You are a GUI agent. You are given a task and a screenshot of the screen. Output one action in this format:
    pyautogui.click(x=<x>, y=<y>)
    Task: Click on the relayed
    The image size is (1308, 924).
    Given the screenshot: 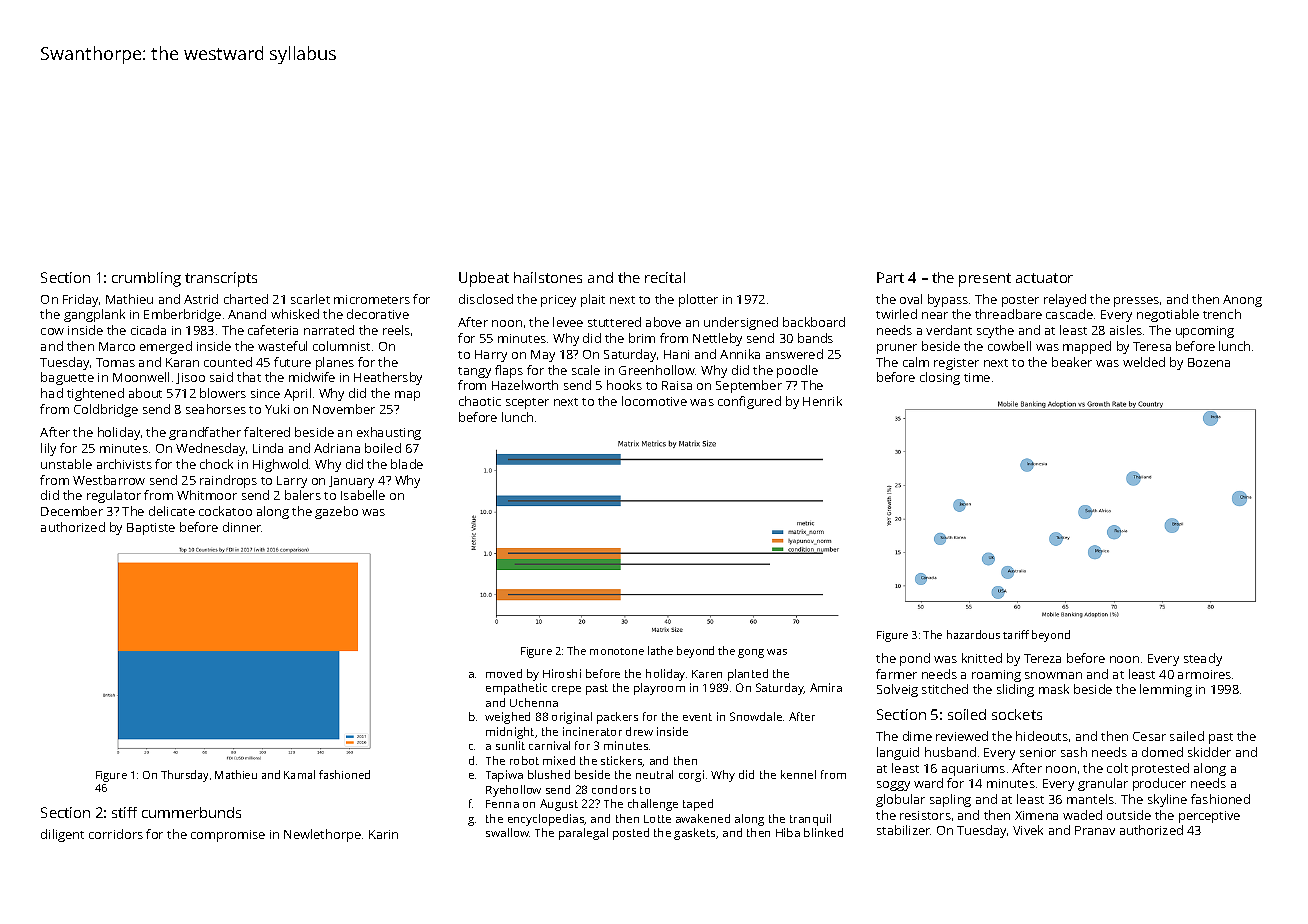 What is the action you would take?
    pyautogui.click(x=1065, y=300)
